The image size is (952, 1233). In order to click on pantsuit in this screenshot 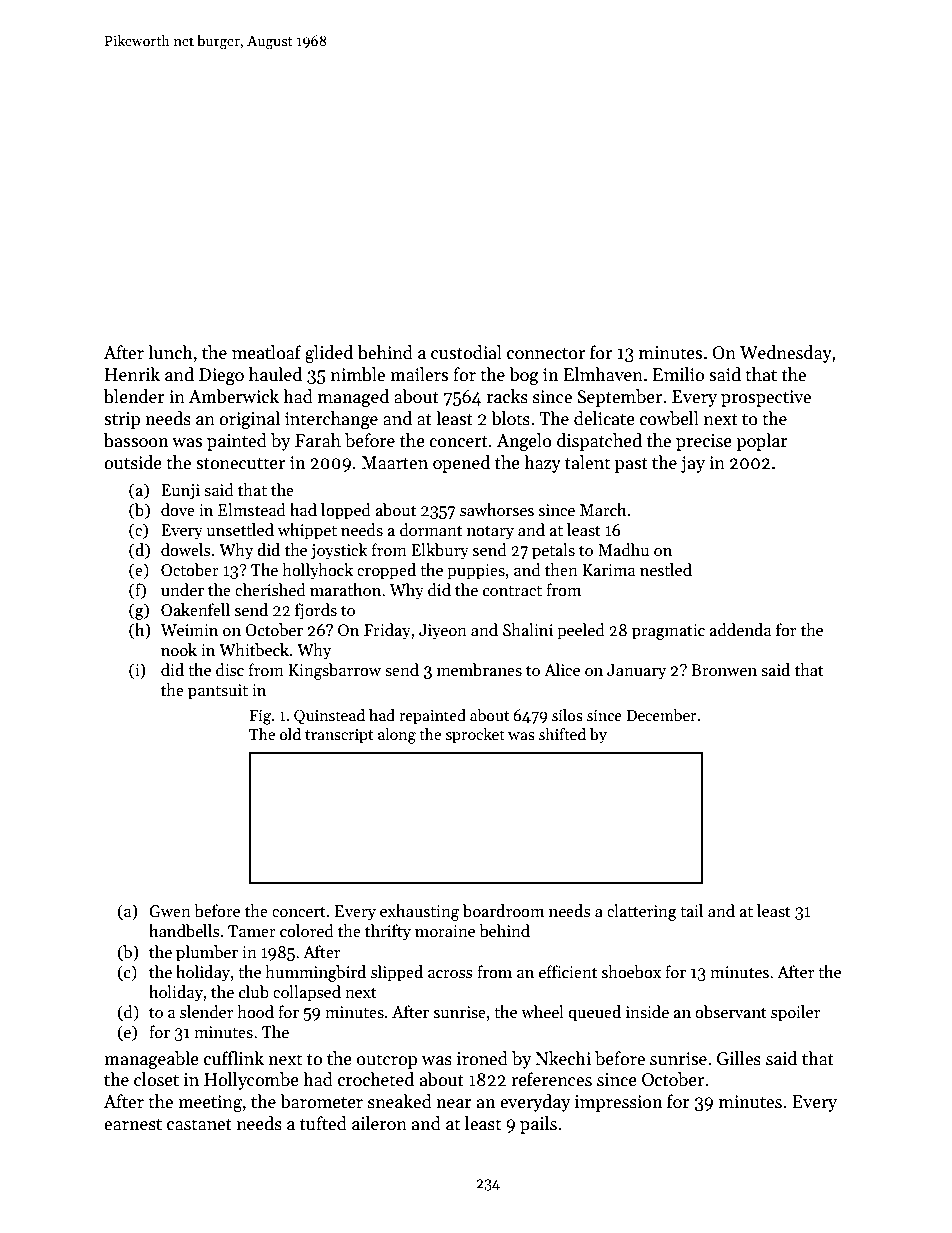, I will do `click(218, 692)`.
